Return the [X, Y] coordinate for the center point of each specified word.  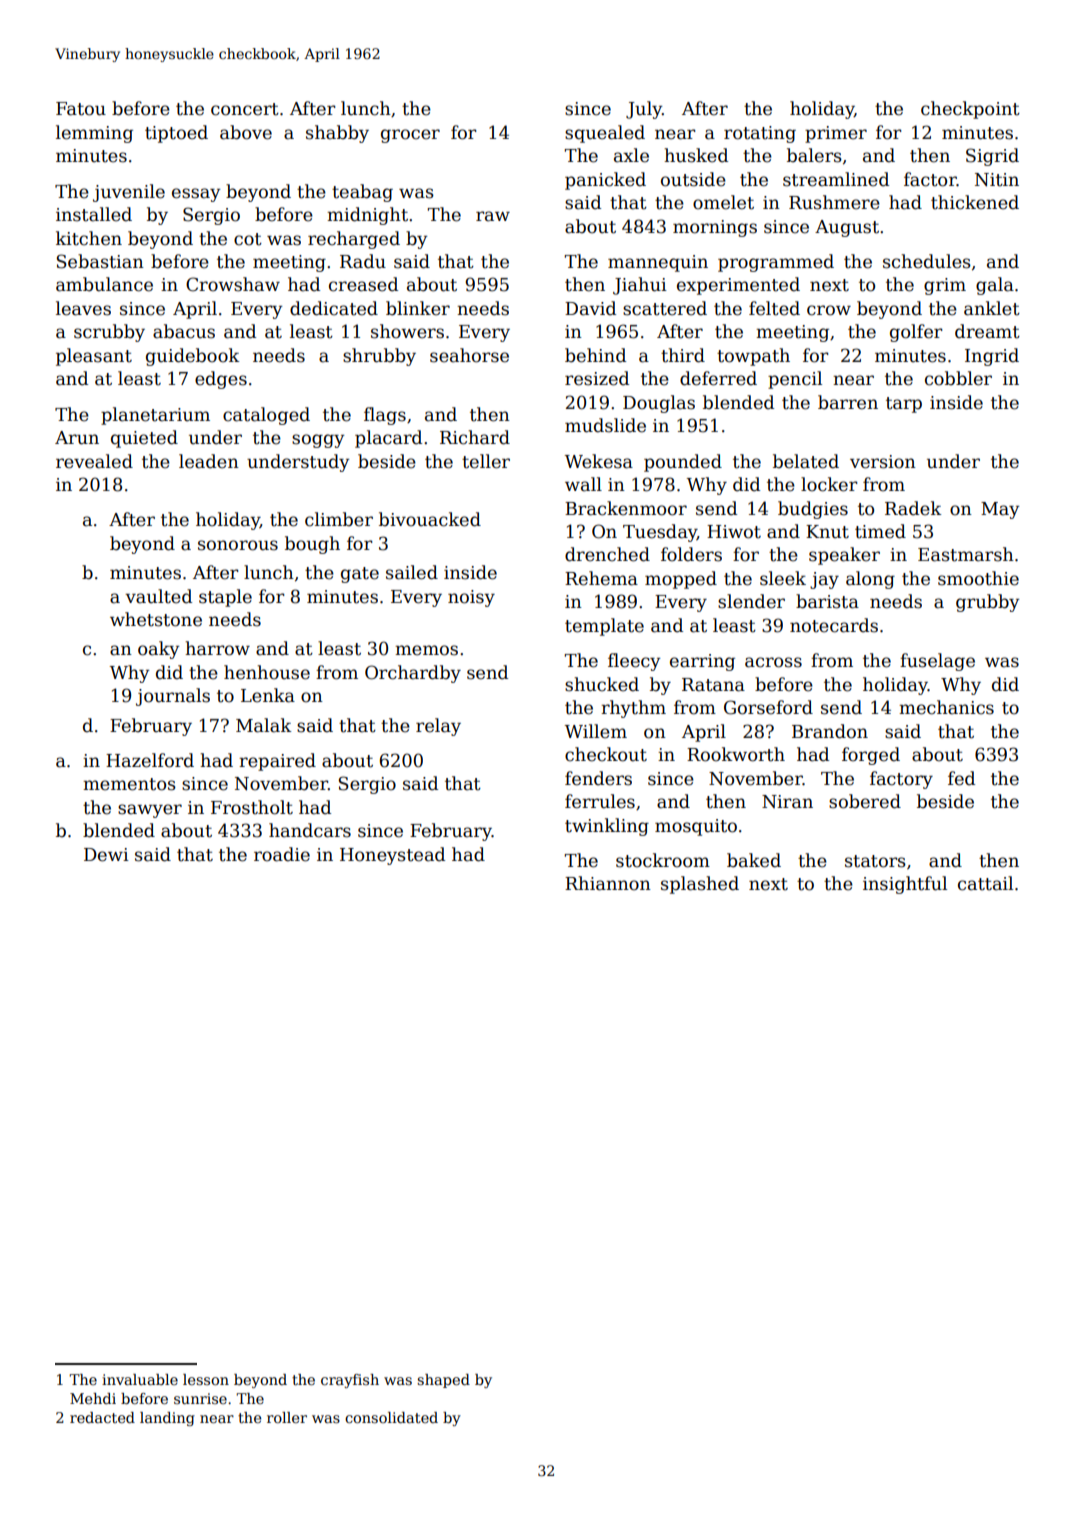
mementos [129, 784]
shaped [443, 1381]
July [644, 110]
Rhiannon [608, 883]
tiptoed [176, 134]
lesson [206, 1379]
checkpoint [970, 110]
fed [961, 778]
